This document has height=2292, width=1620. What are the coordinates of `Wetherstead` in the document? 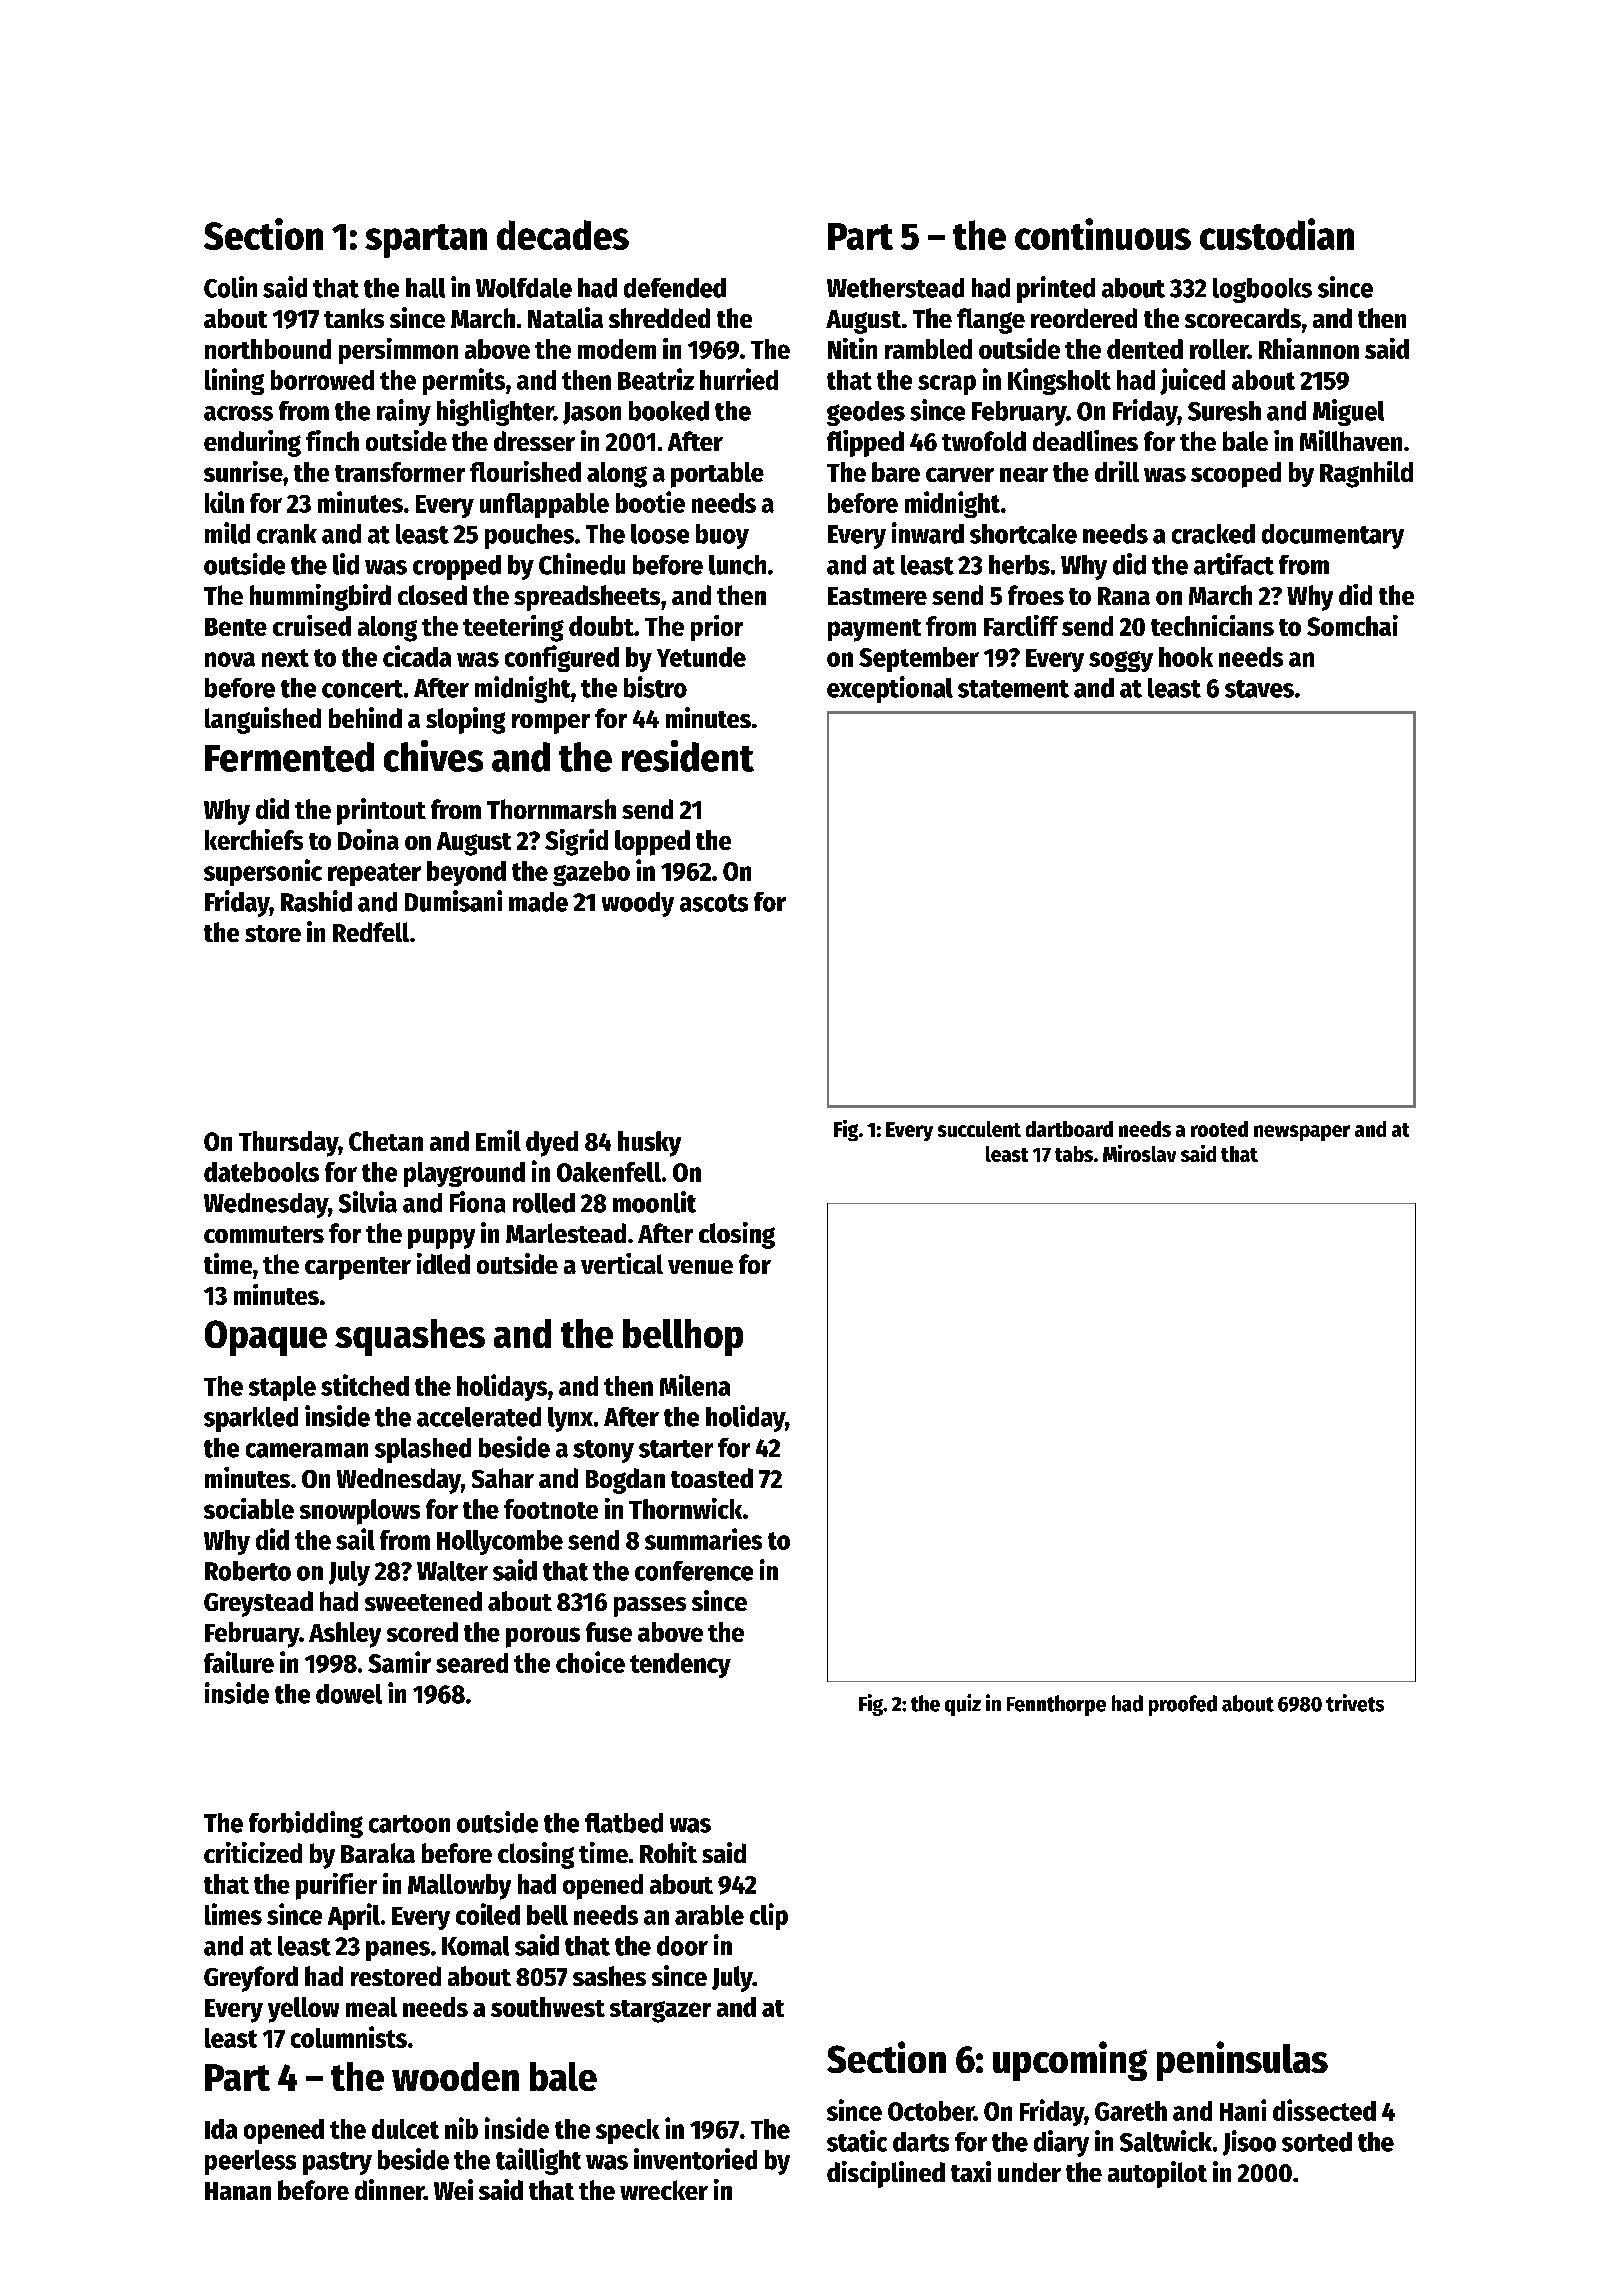 It's located at (895, 288).
